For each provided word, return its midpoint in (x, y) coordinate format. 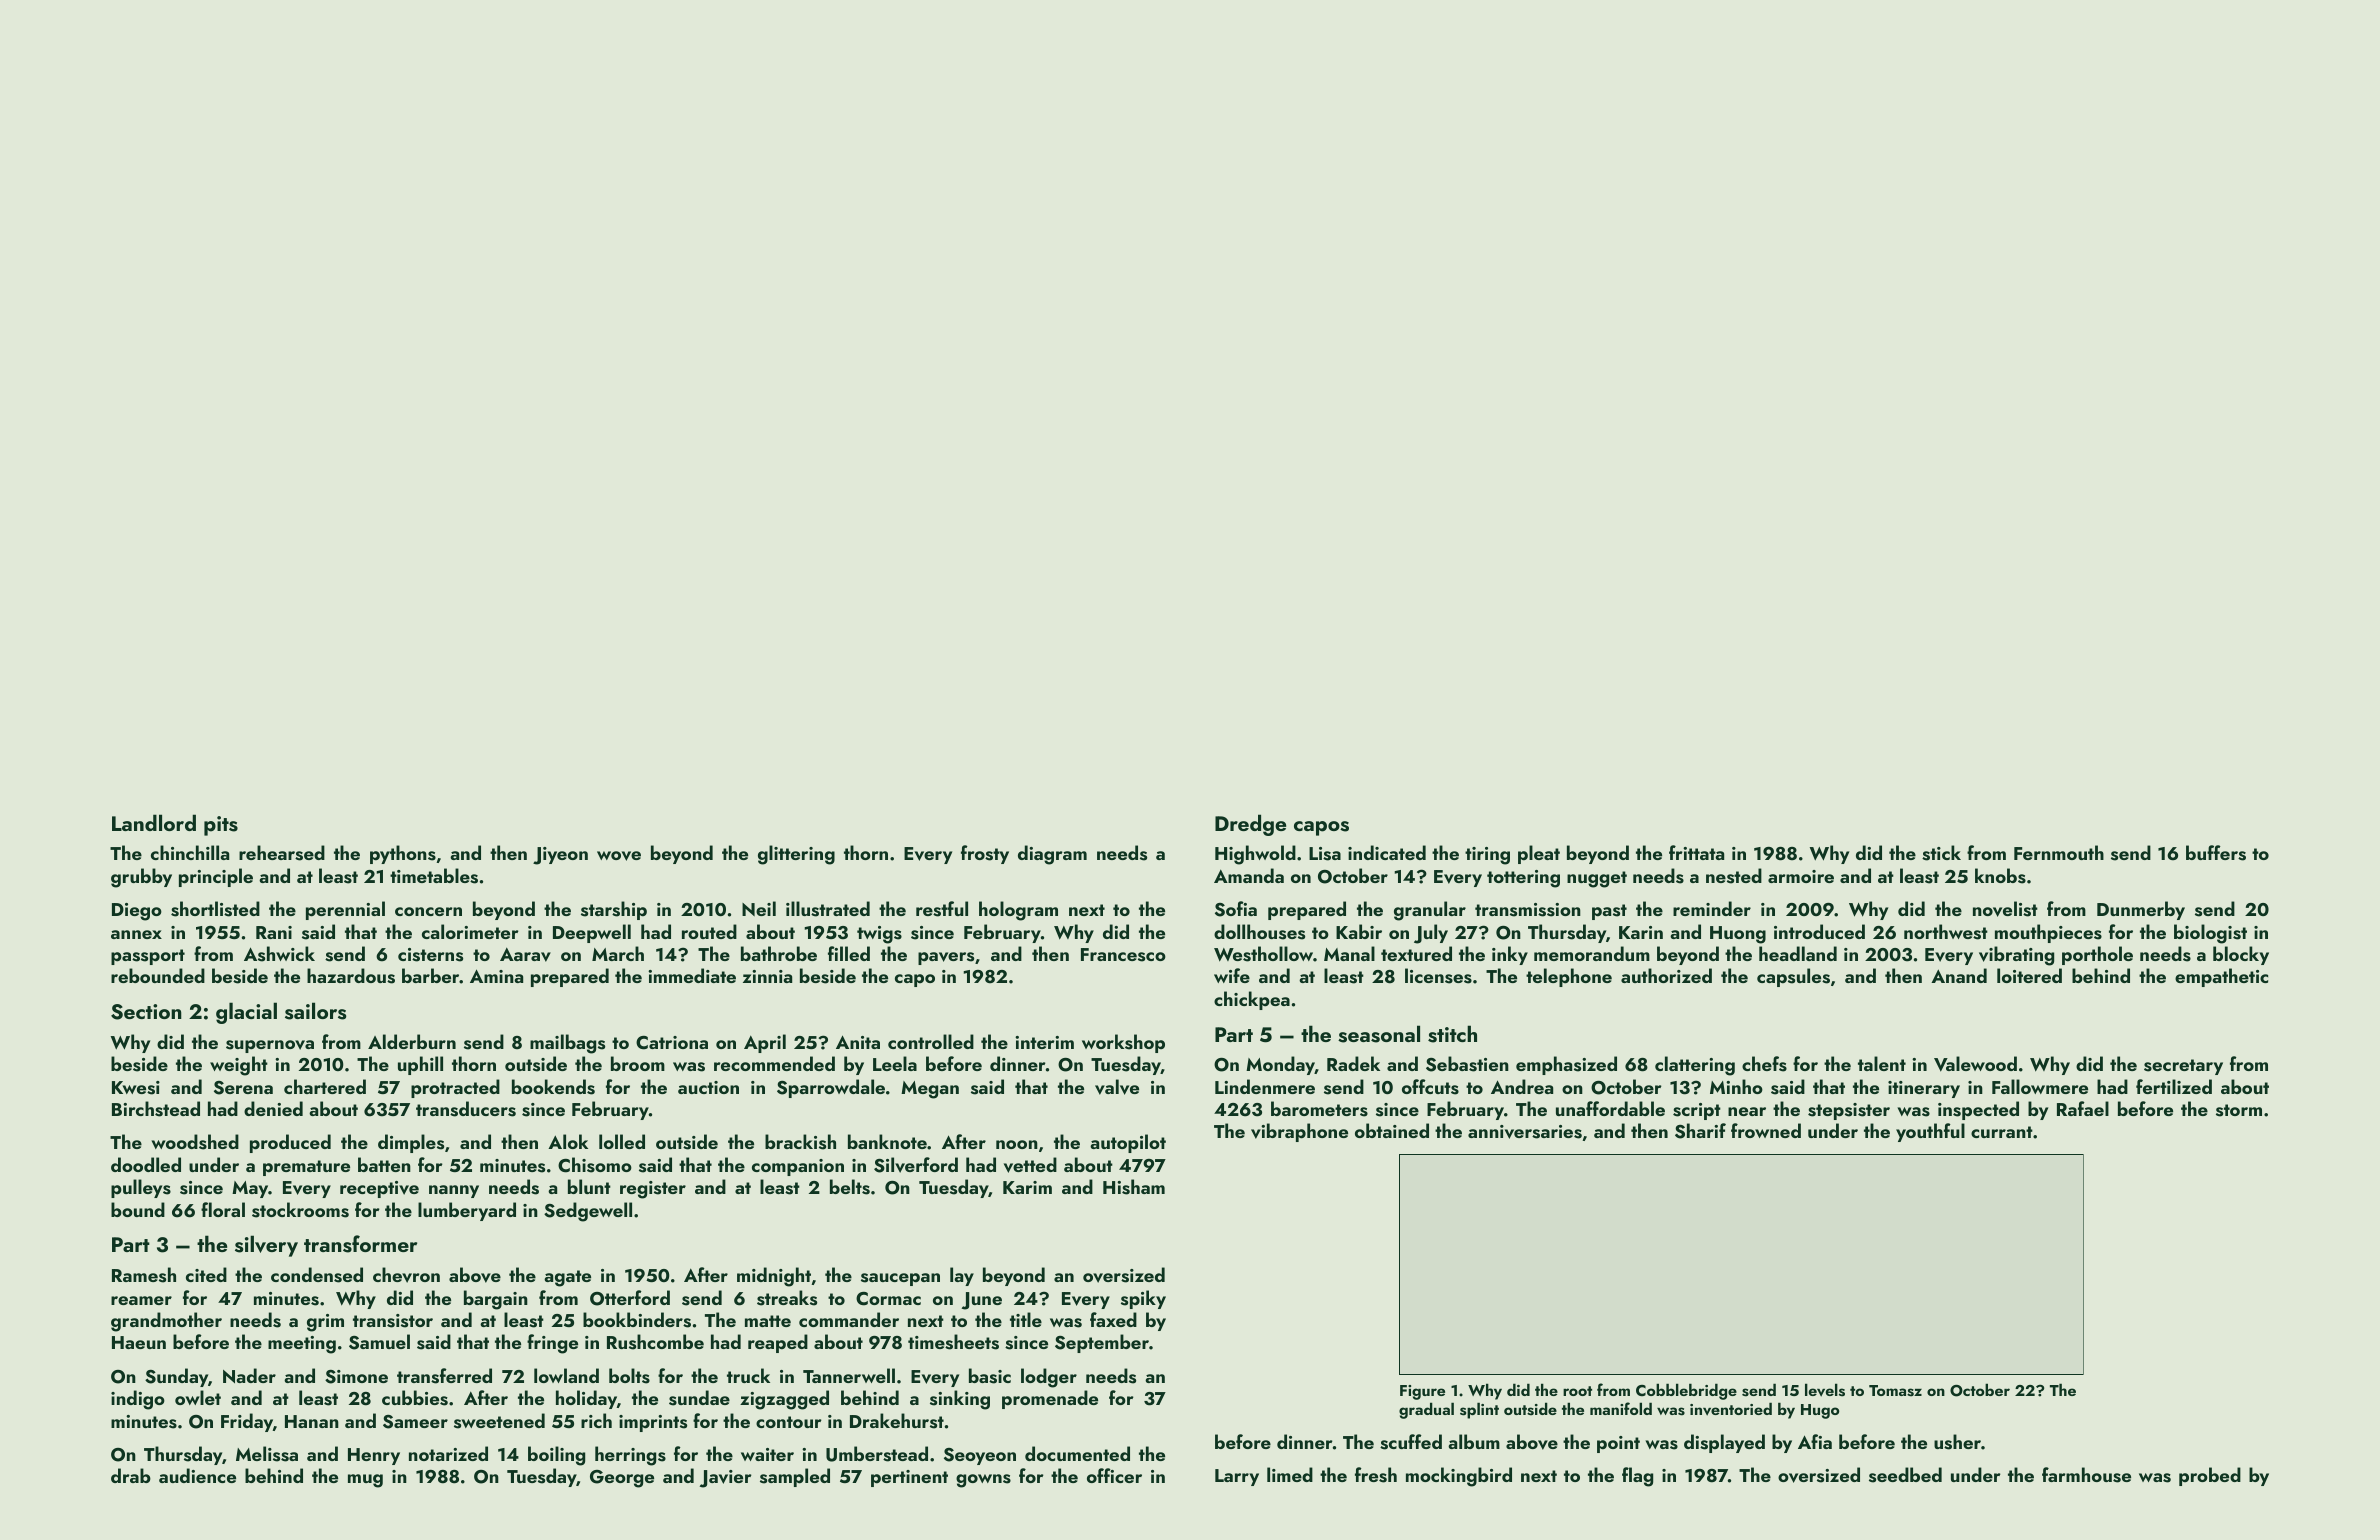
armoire (1801, 876)
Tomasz (1895, 1391)
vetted (1030, 1165)
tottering (1523, 879)
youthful (1930, 1132)
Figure (1422, 1392)
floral (223, 1209)
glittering (796, 855)
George (622, 1479)
